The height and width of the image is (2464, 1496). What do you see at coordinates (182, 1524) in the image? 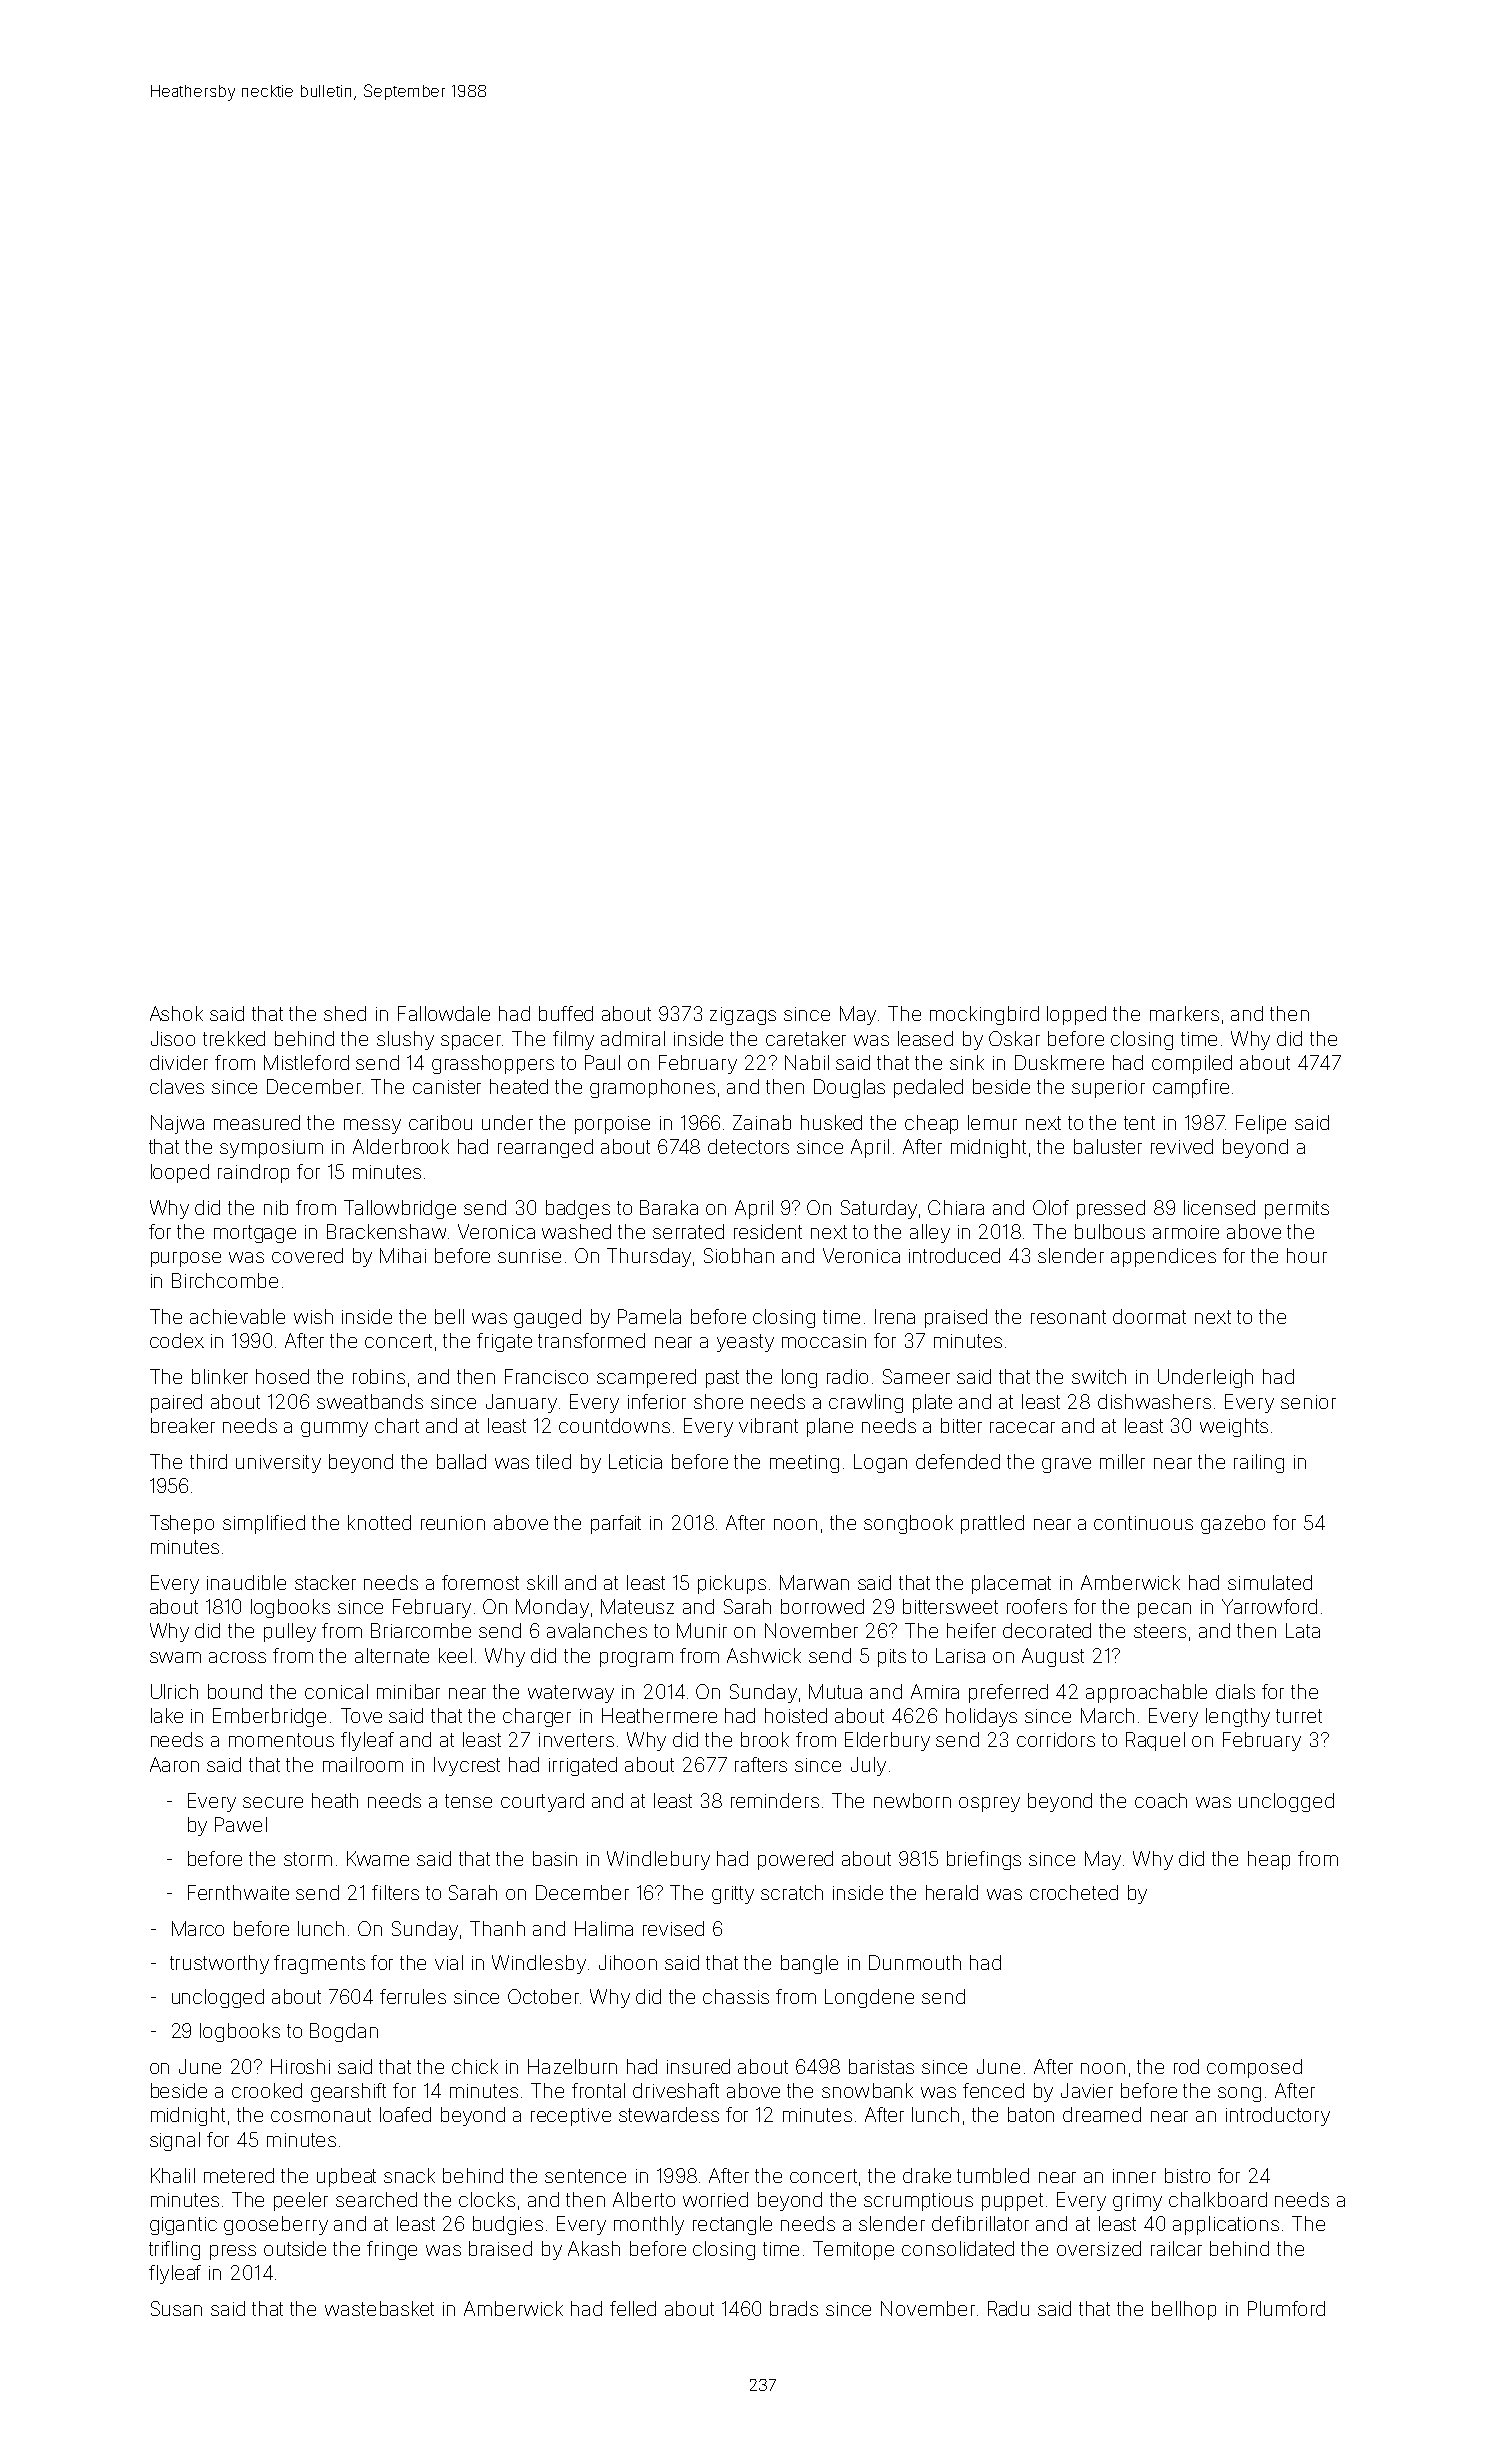
I see `Tshepo` at bounding box center [182, 1524].
